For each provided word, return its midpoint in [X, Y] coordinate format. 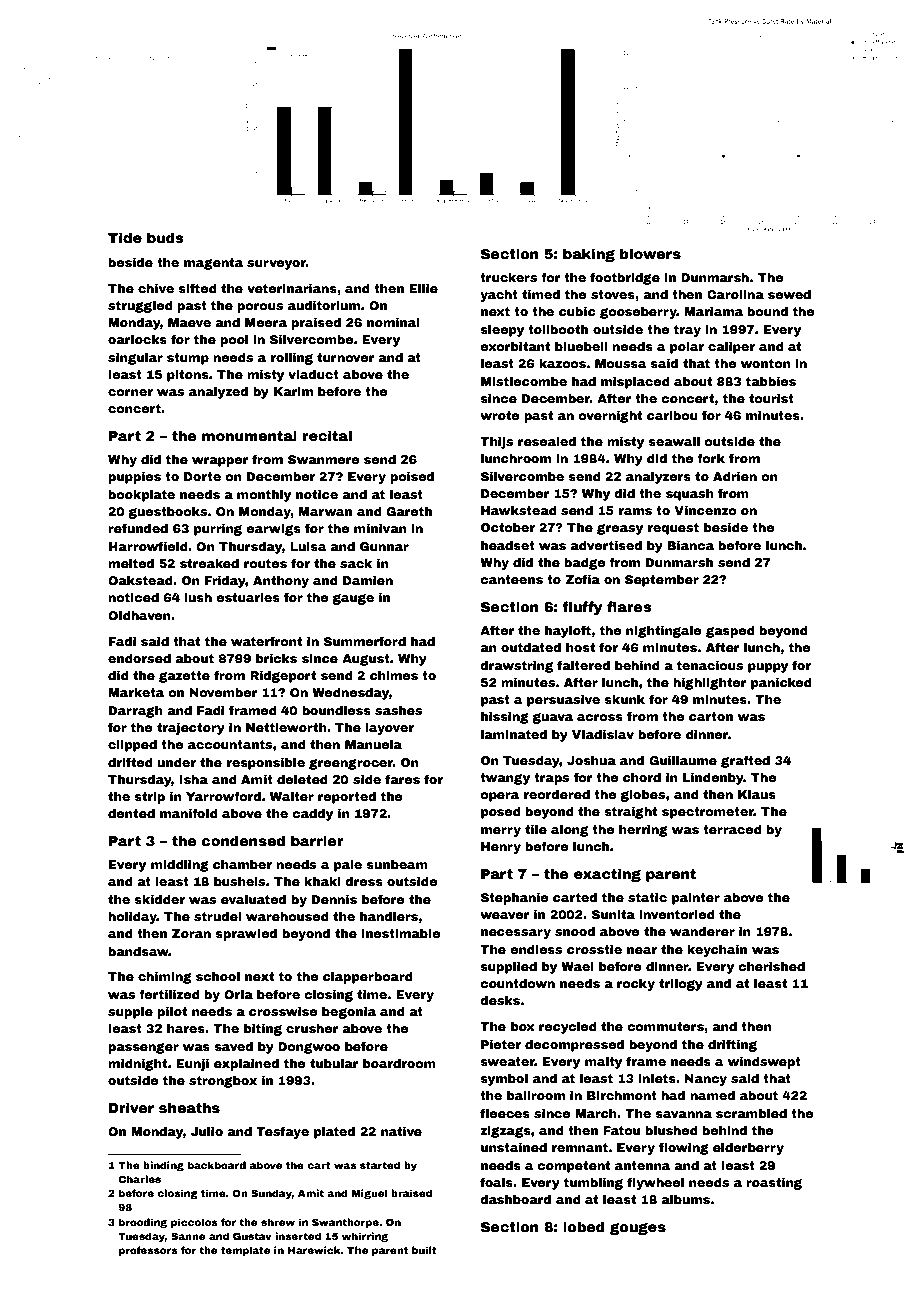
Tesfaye [282, 1132]
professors [148, 1251]
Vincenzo [705, 510]
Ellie [423, 288]
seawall [674, 441]
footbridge [625, 278]
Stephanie [515, 899]
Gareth [409, 511]
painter [696, 899]
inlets [657, 1078]
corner [130, 392]
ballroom [536, 1095]
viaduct [313, 374]
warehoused [287, 916]
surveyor [276, 265]
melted [131, 563]
